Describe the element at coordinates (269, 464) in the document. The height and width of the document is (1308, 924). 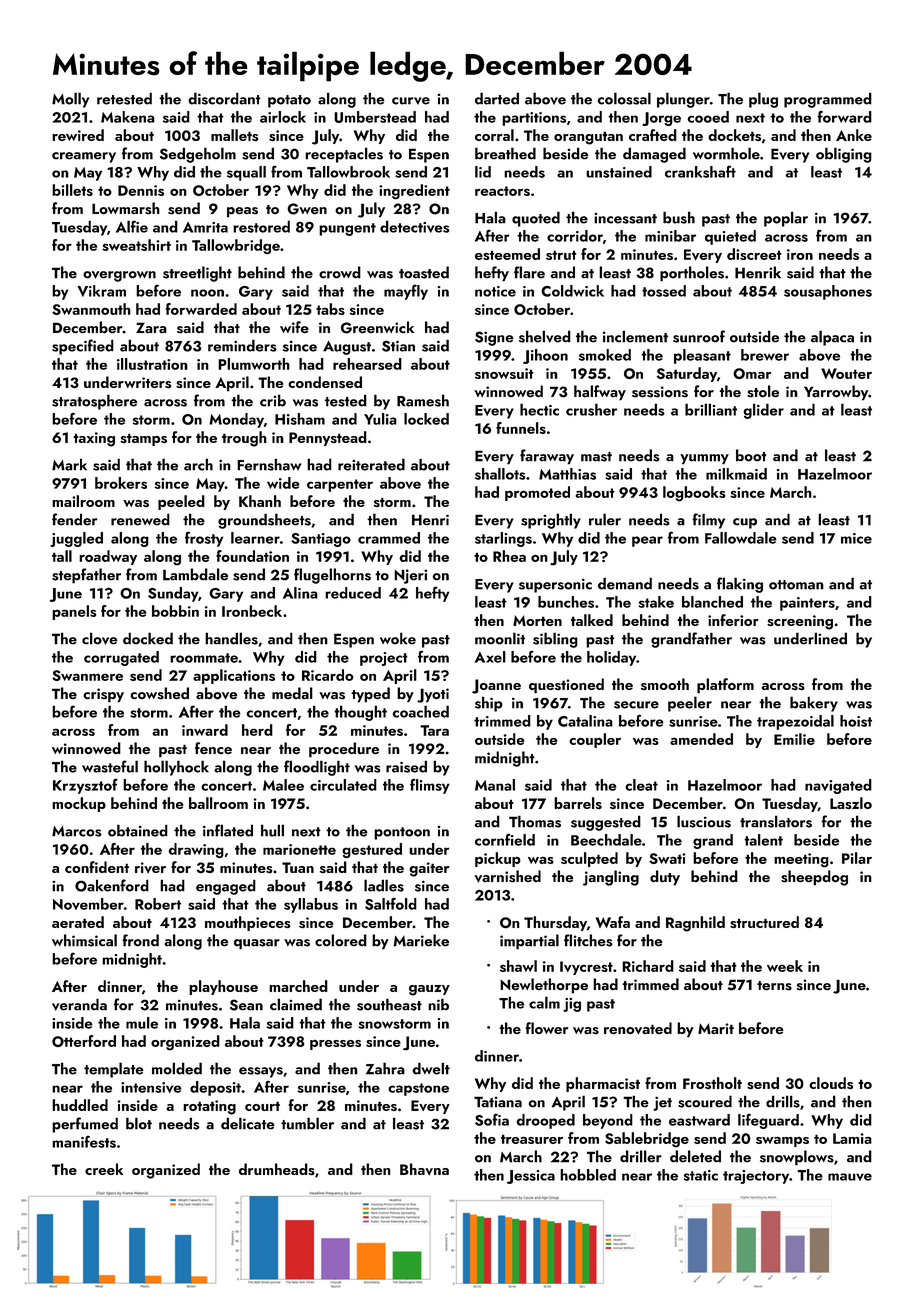
I see `Fernshaw` at that location.
